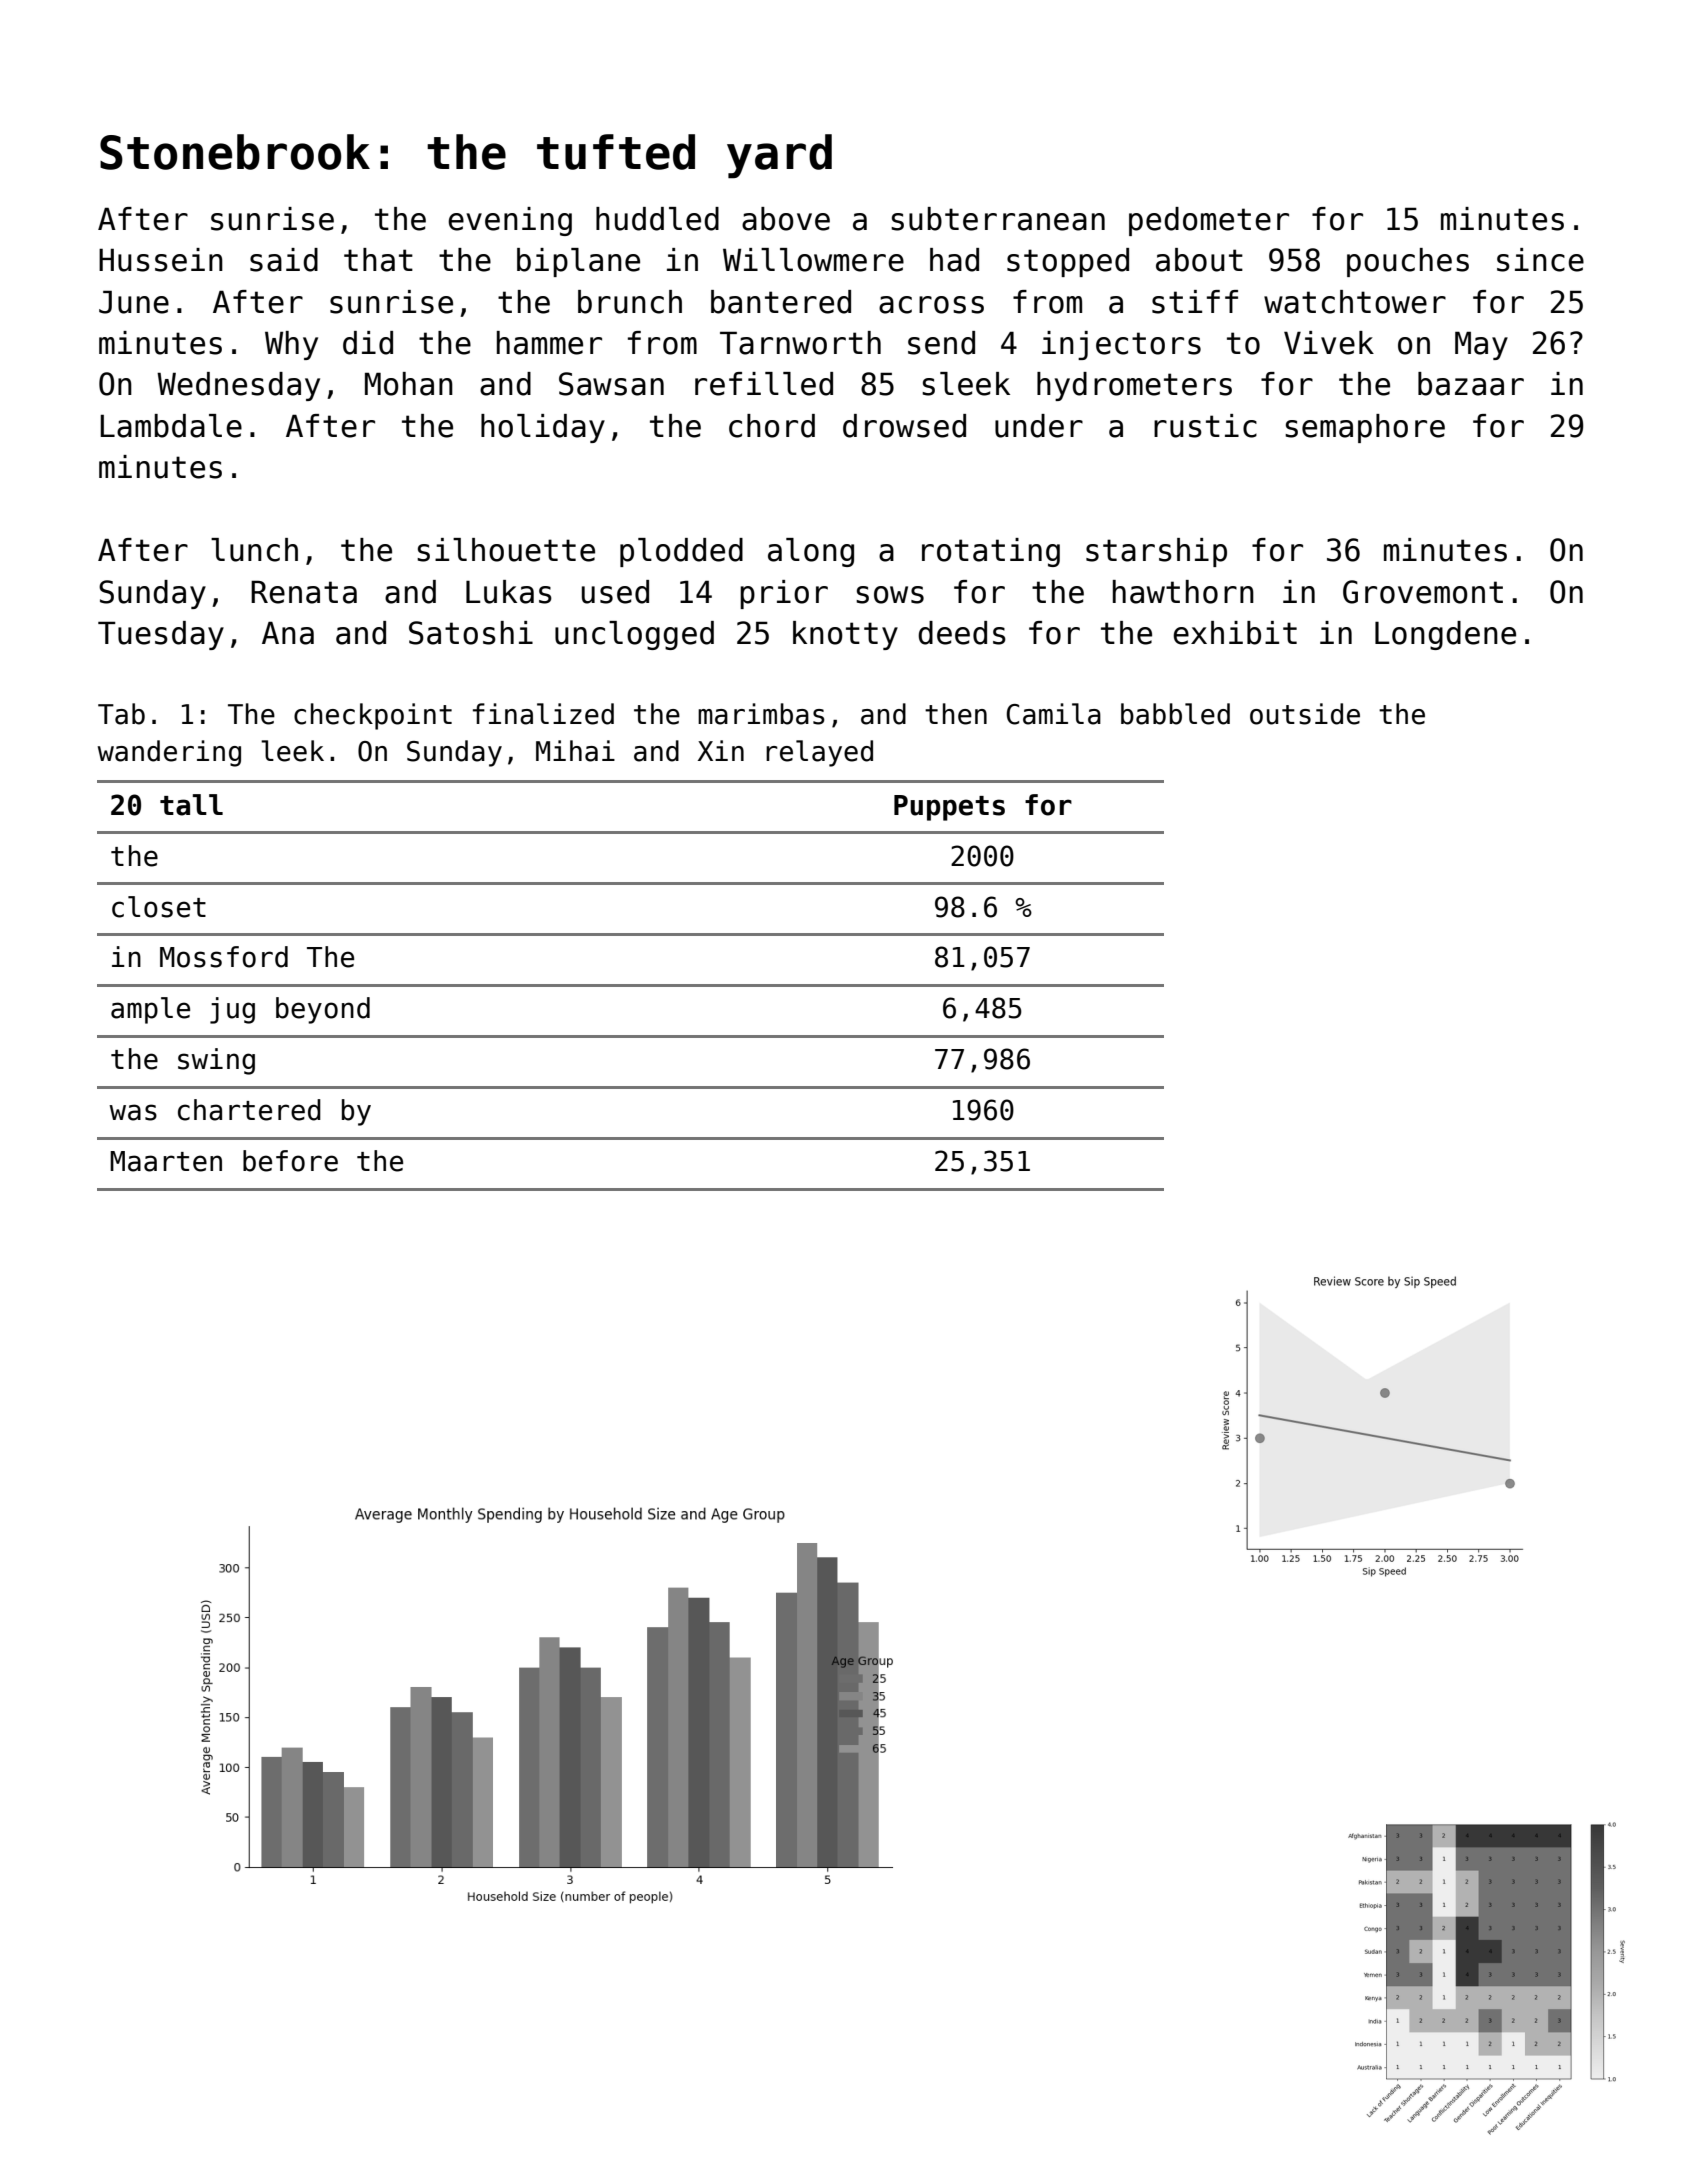 This screenshot has width=1683, height=2178. I want to click on Ana, so click(288, 633).
